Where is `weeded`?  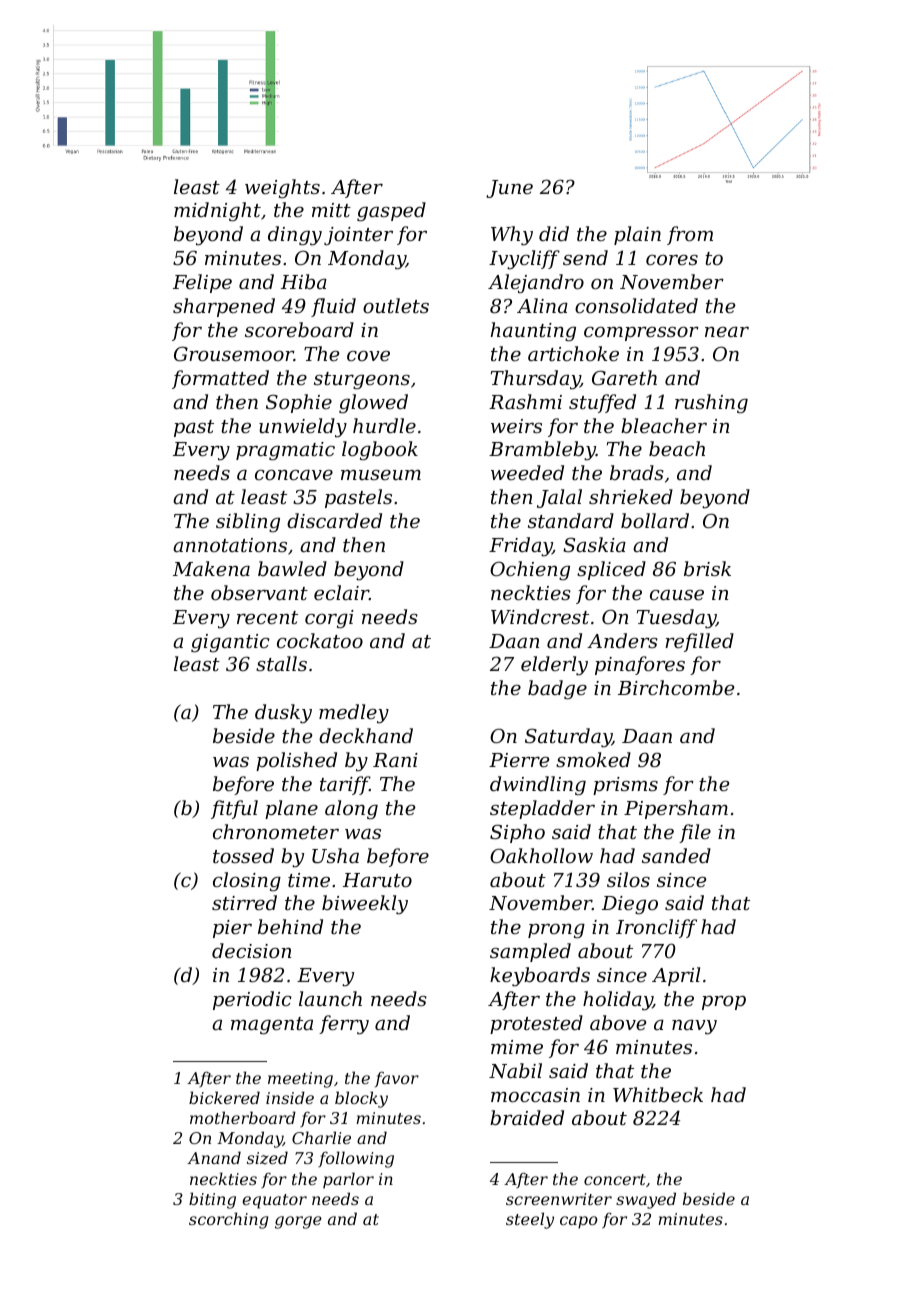
weeded is located at coordinates (527, 472).
